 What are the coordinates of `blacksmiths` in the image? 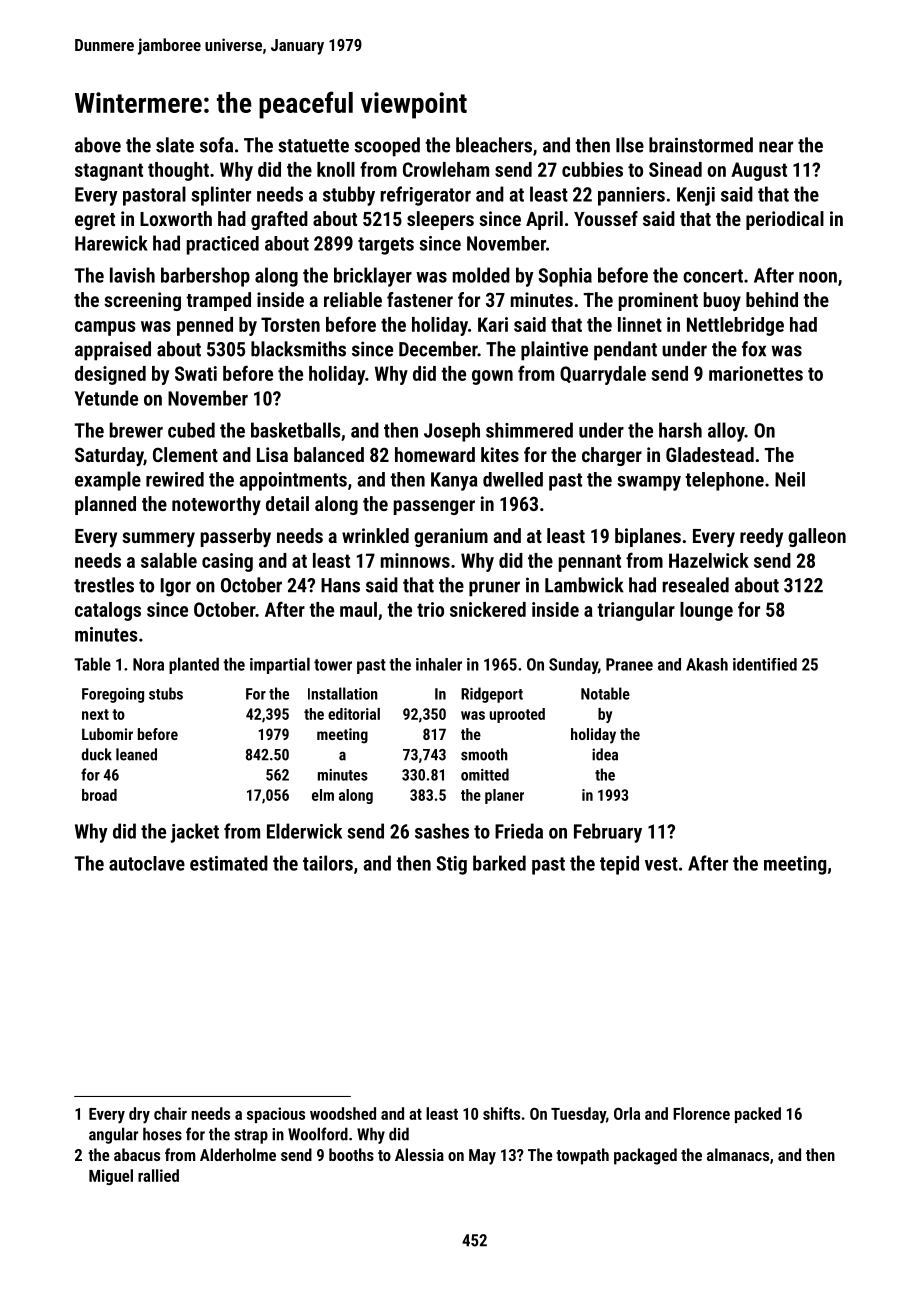 It's located at (298, 349).
